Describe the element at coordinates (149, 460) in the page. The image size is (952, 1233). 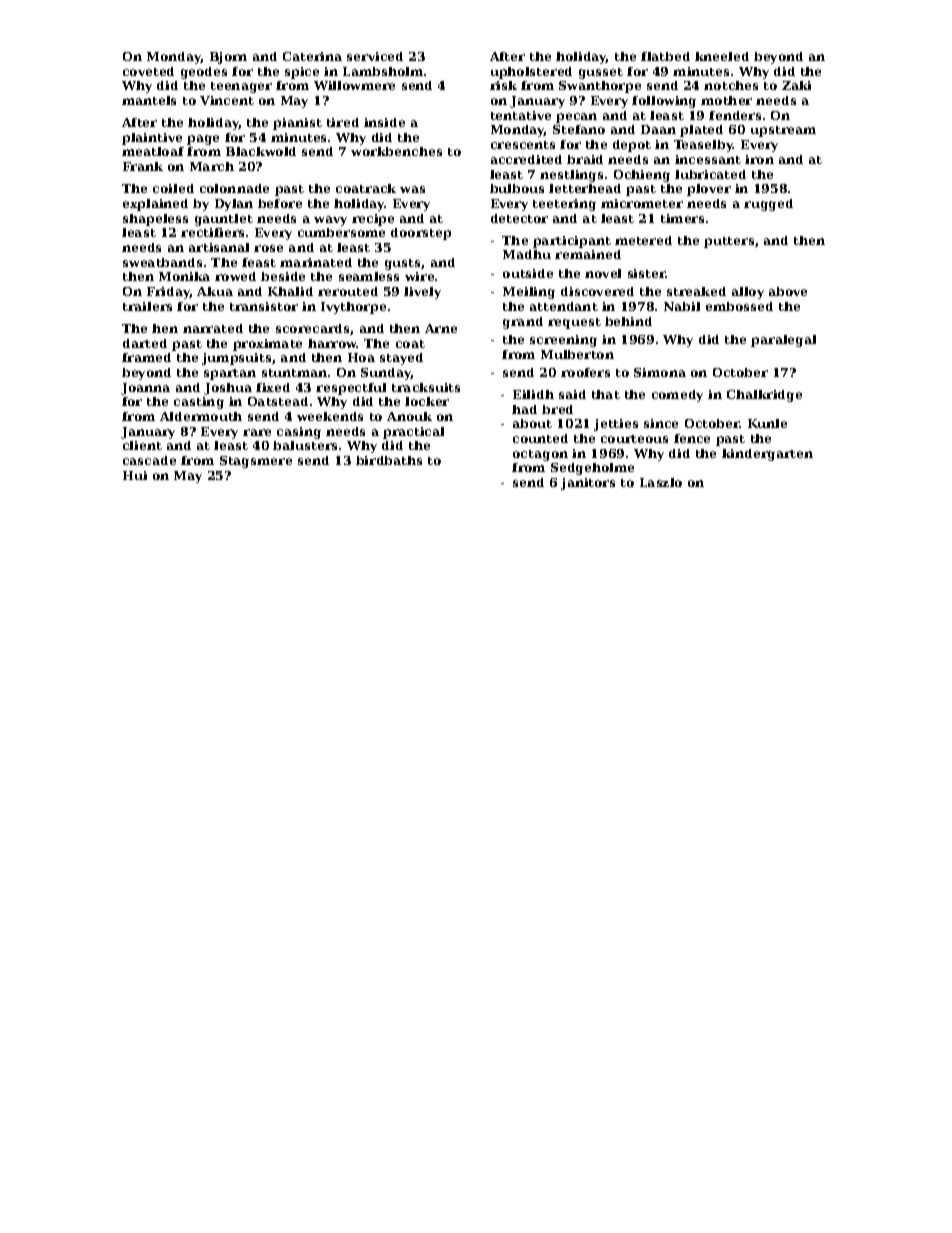
I see `cascade` at that location.
